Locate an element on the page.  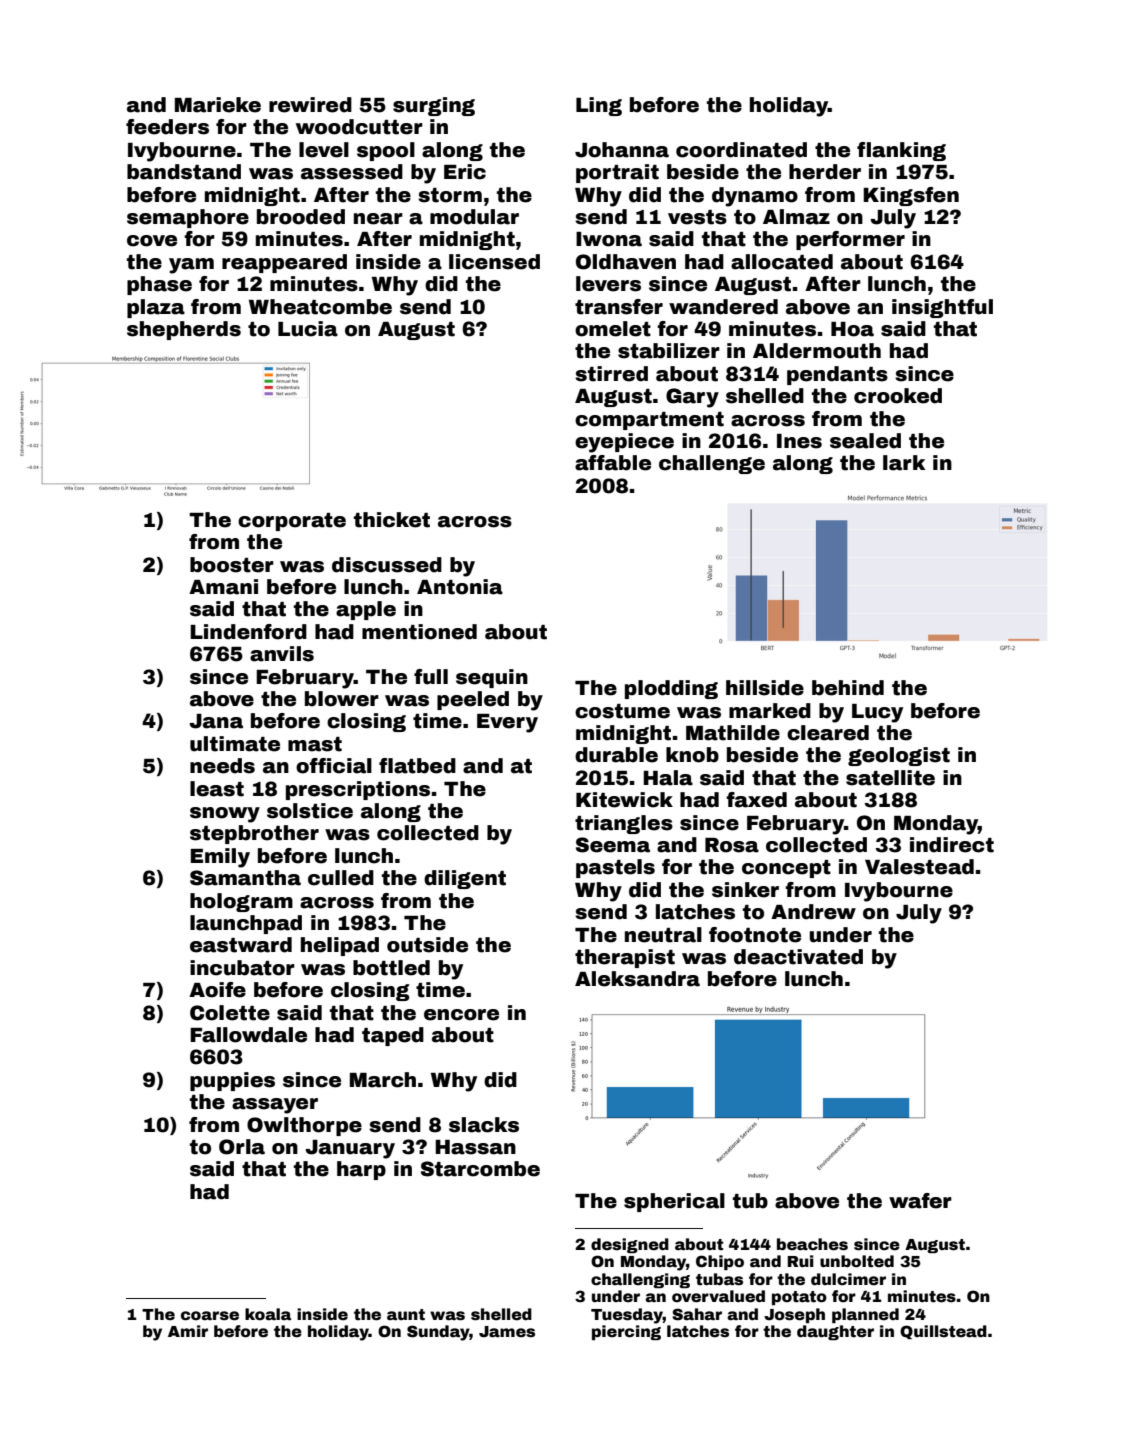
affable is located at coordinates (613, 463).
